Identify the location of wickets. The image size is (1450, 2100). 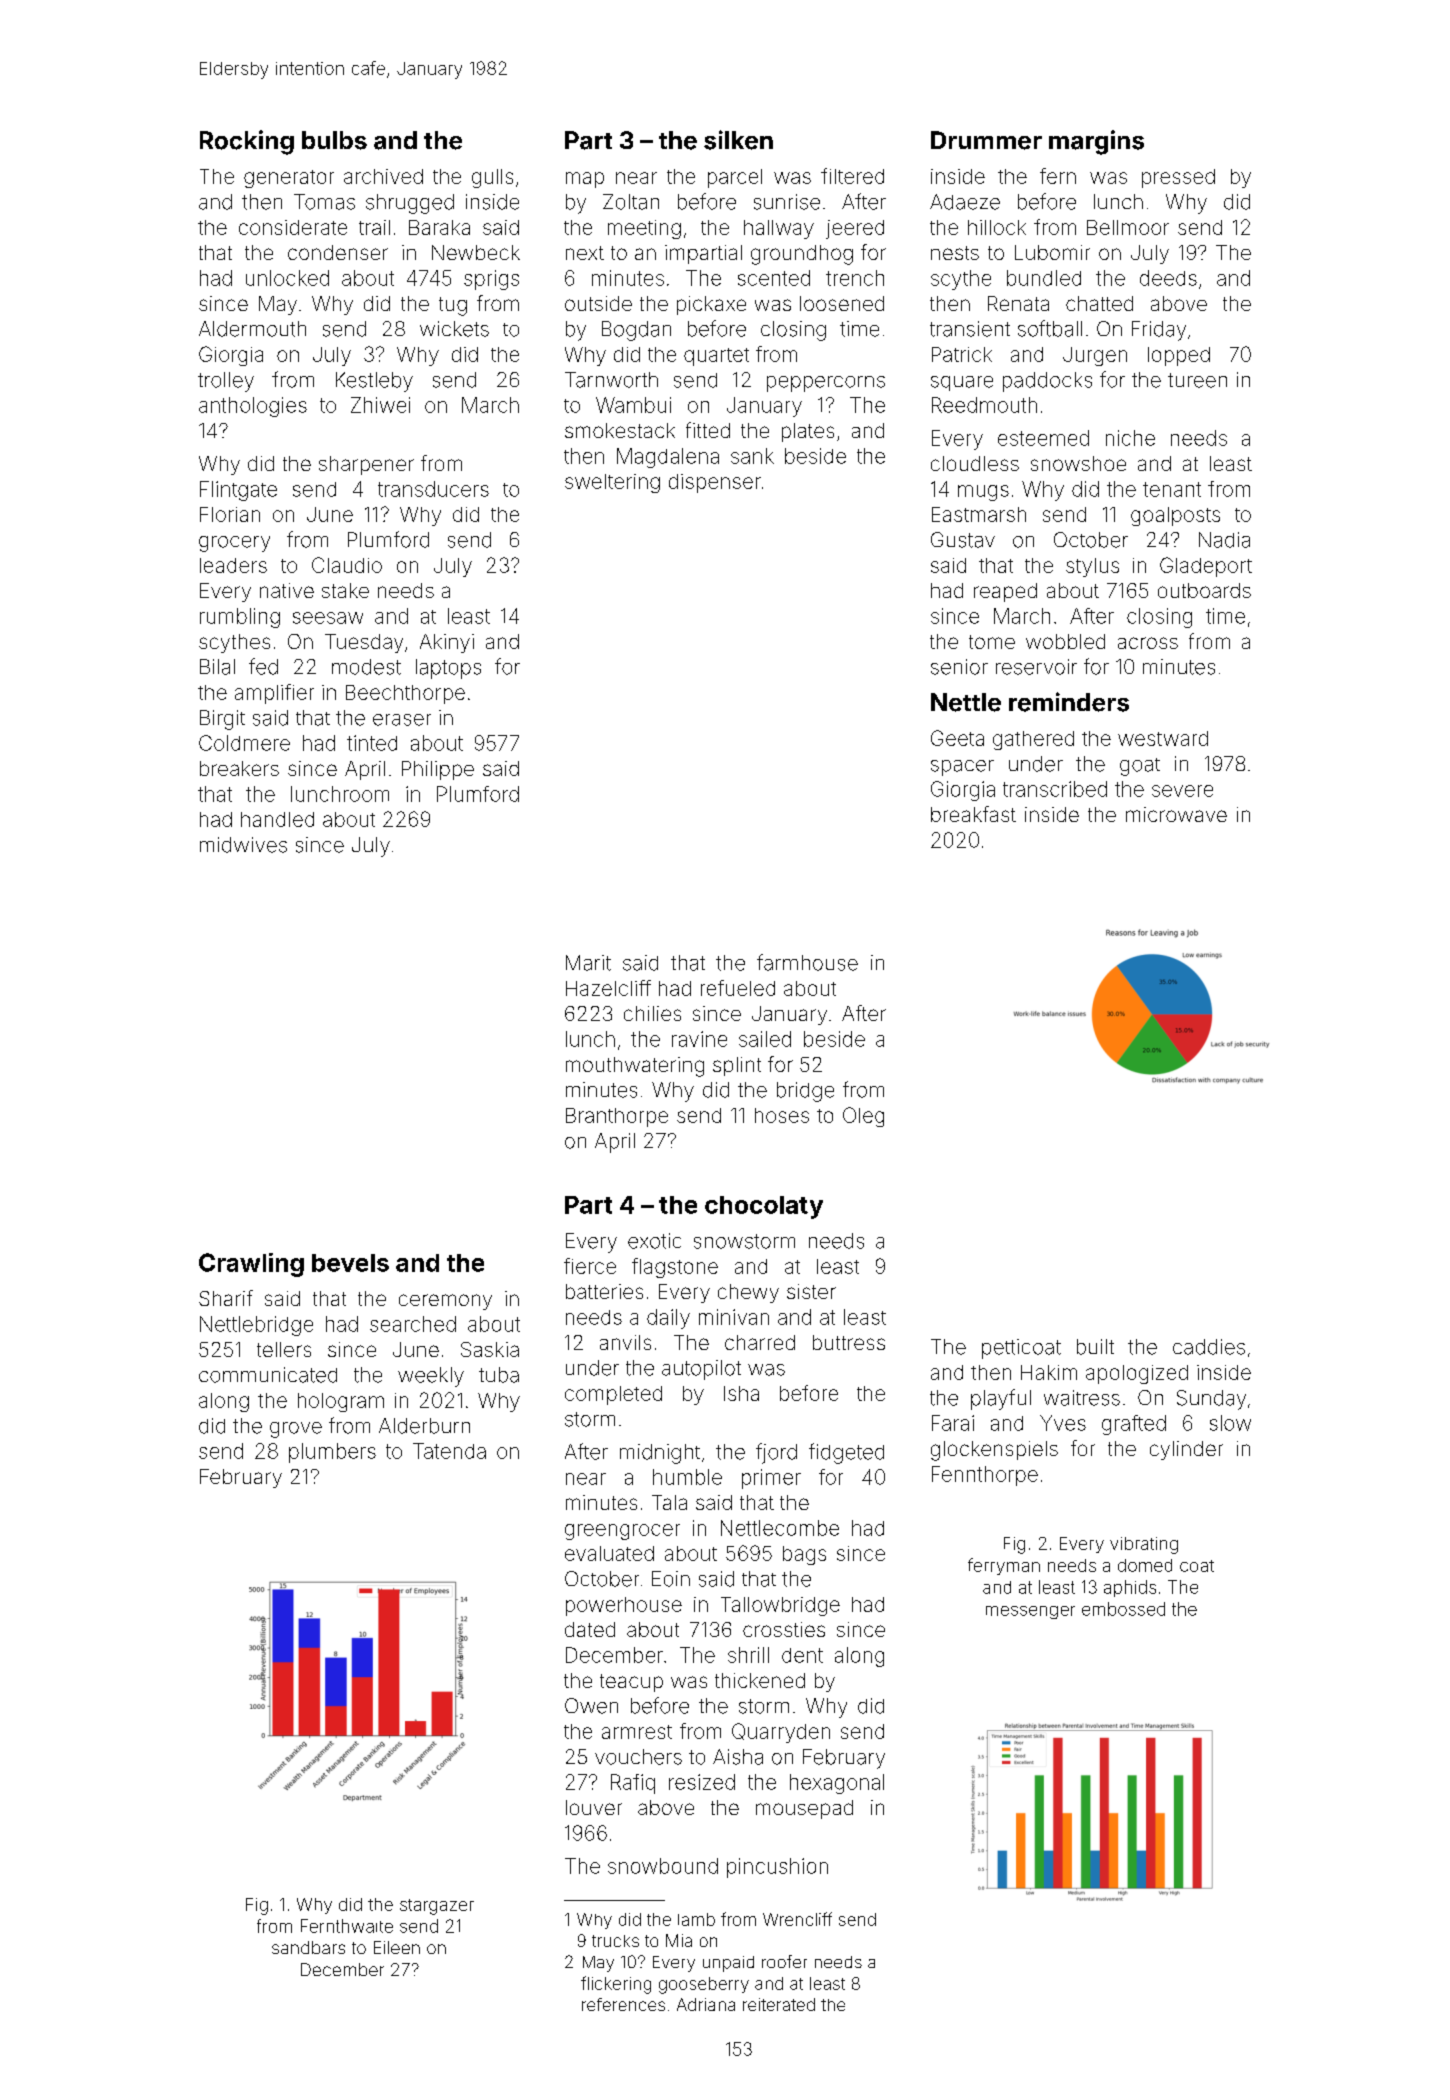
(454, 329).
